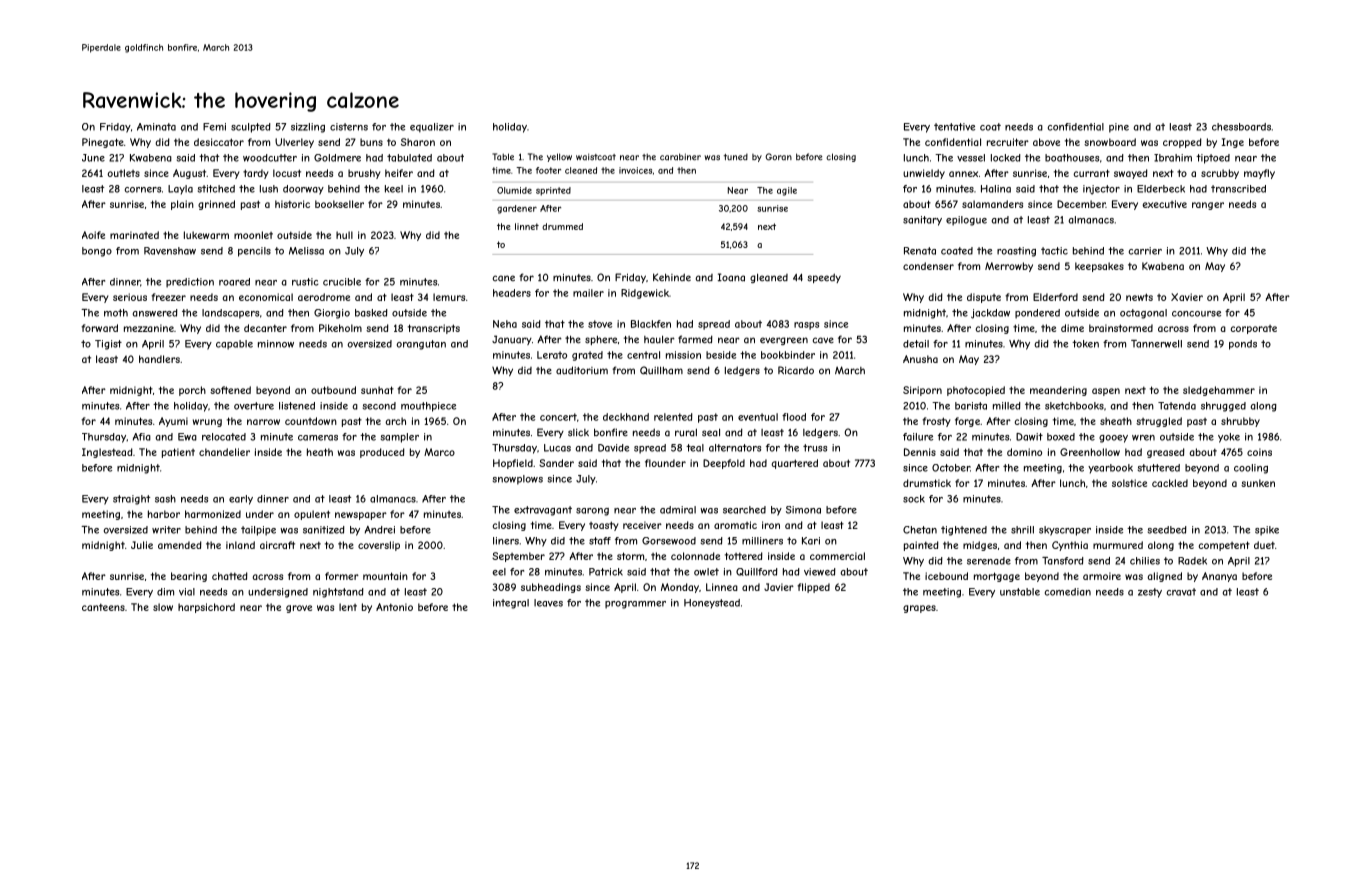  What do you see at coordinates (552, 355) in the screenshot?
I see `Lerato` at bounding box center [552, 355].
